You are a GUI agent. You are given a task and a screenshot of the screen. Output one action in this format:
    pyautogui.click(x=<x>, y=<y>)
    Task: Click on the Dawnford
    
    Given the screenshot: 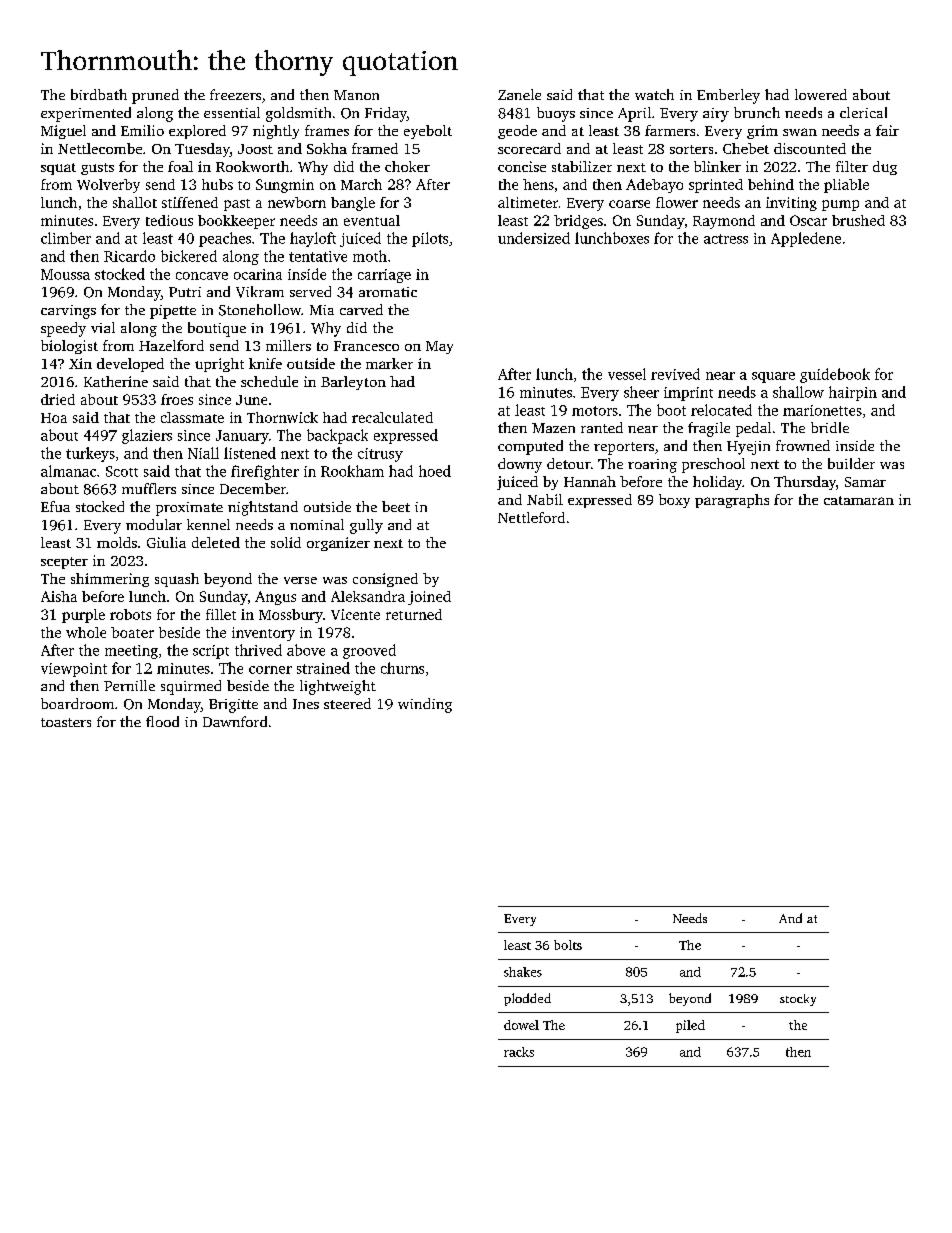 What is the action you would take?
    pyautogui.click(x=235, y=721)
